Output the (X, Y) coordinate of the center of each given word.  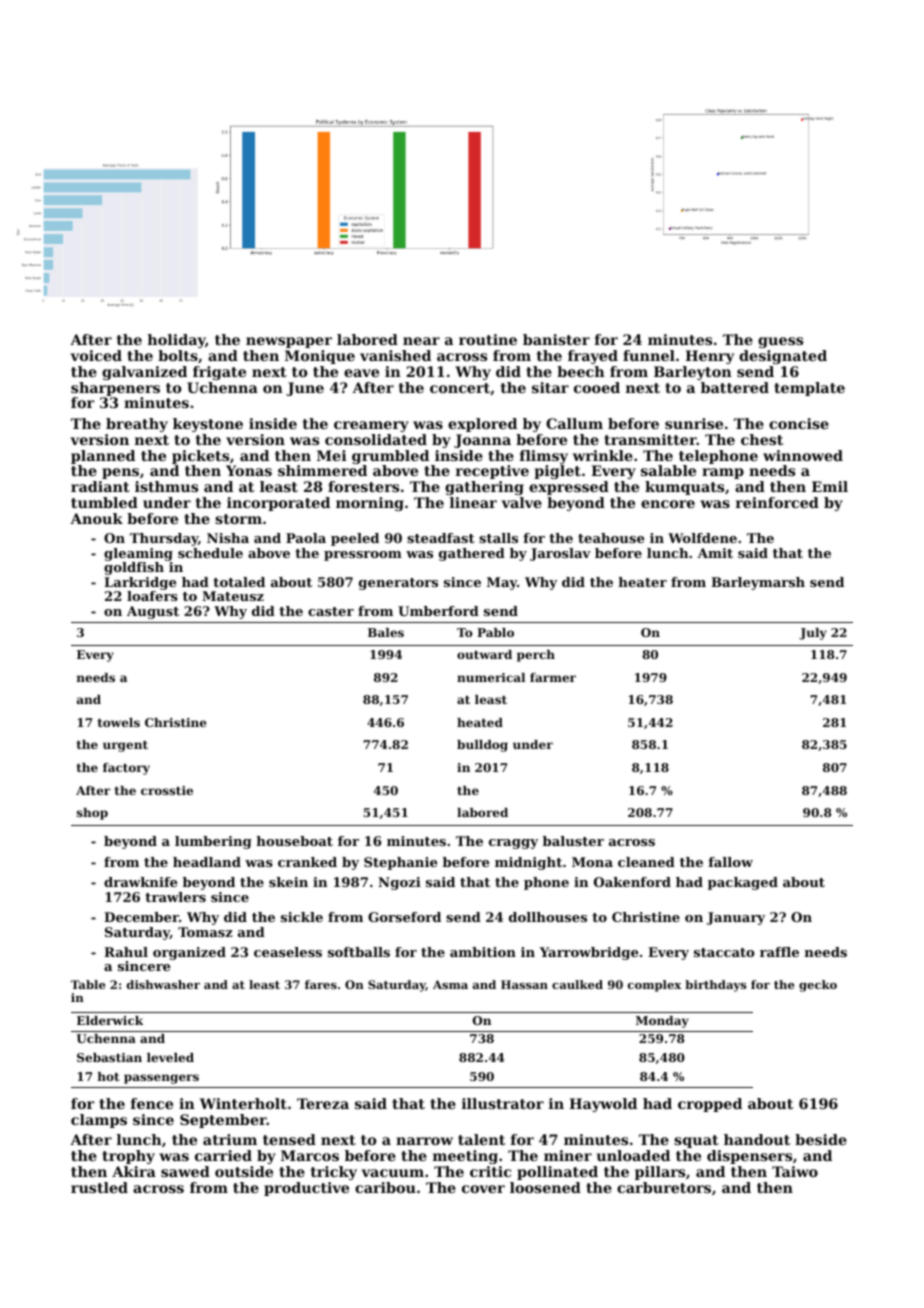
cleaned (646, 862)
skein (288, 882)
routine (488, 339)
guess (780, 342)
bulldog (482, 746)
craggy (513, 844)
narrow (424, 1141)
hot (109, 1076)
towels (119, 722)
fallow (730, 862)
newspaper (289, 342)
